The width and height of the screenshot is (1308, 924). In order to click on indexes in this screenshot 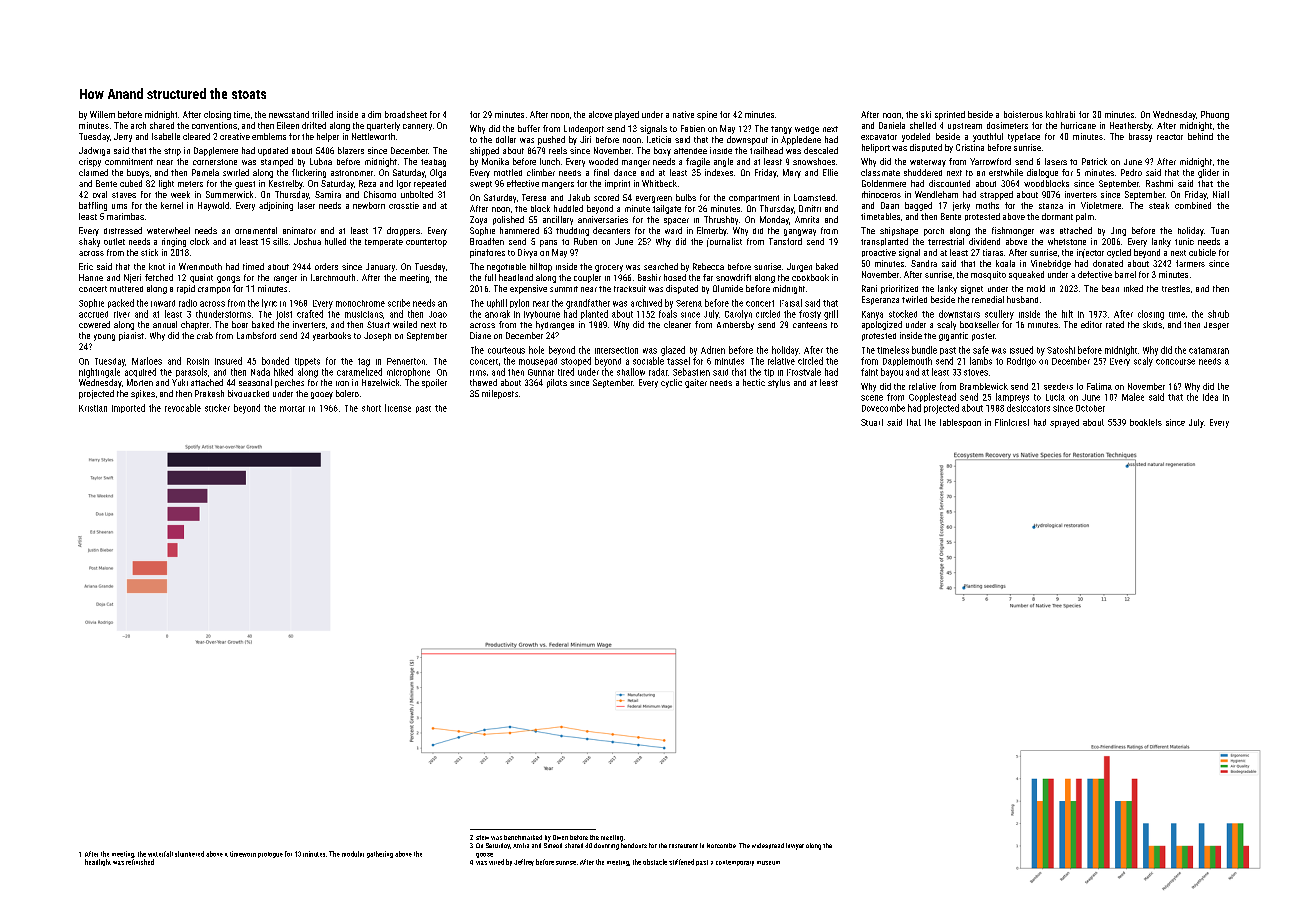, I will do `click(719, 172)`.
